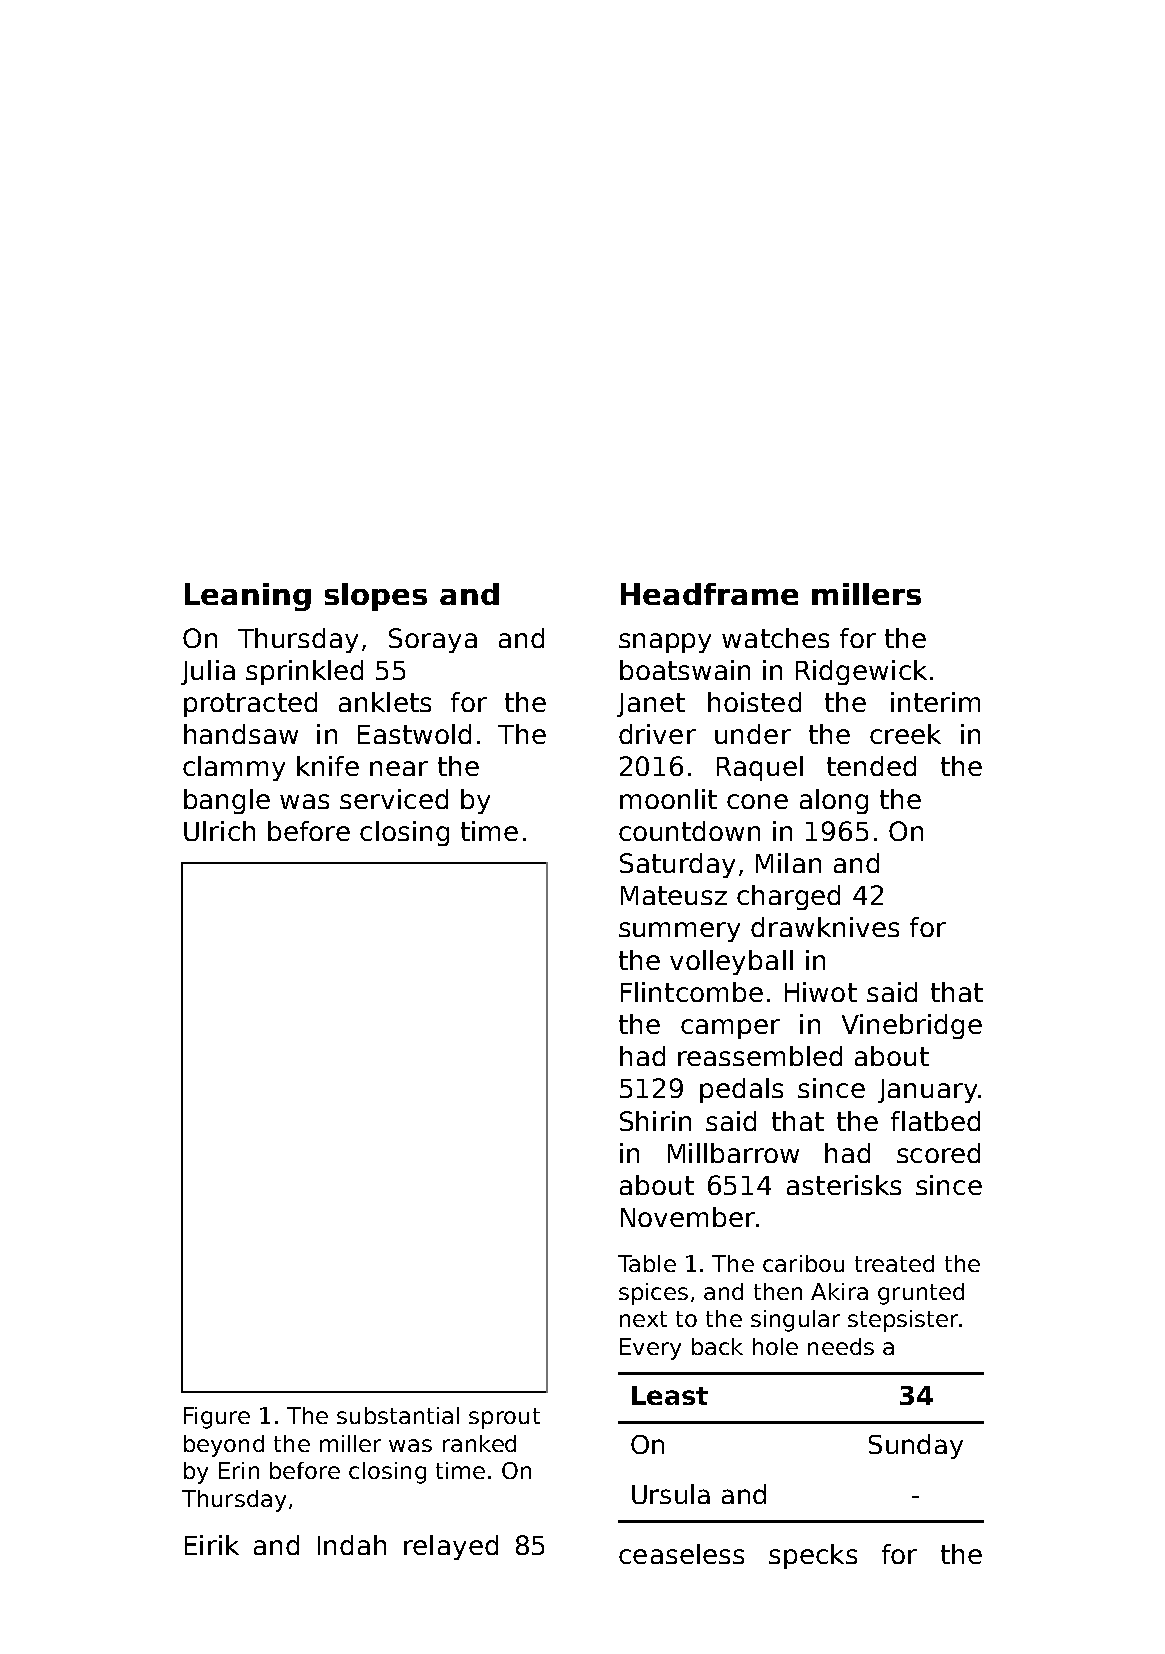  I want to click on stepsister, so click(903, 1321).
